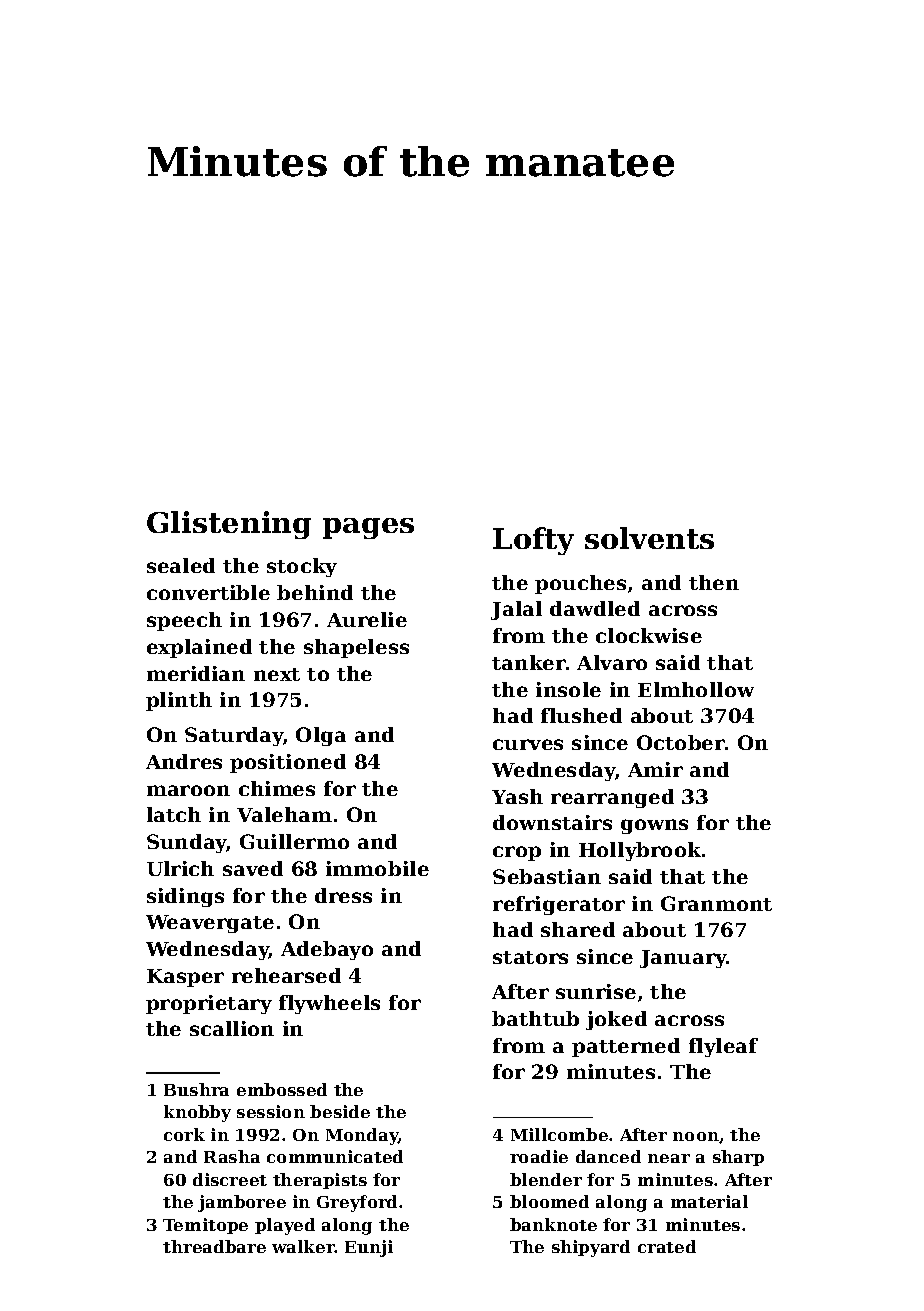 This screenshot has height=1311, width=924. Describe the element at coordinates (199, 648) in the screenshot. I see `explained` at that location.
